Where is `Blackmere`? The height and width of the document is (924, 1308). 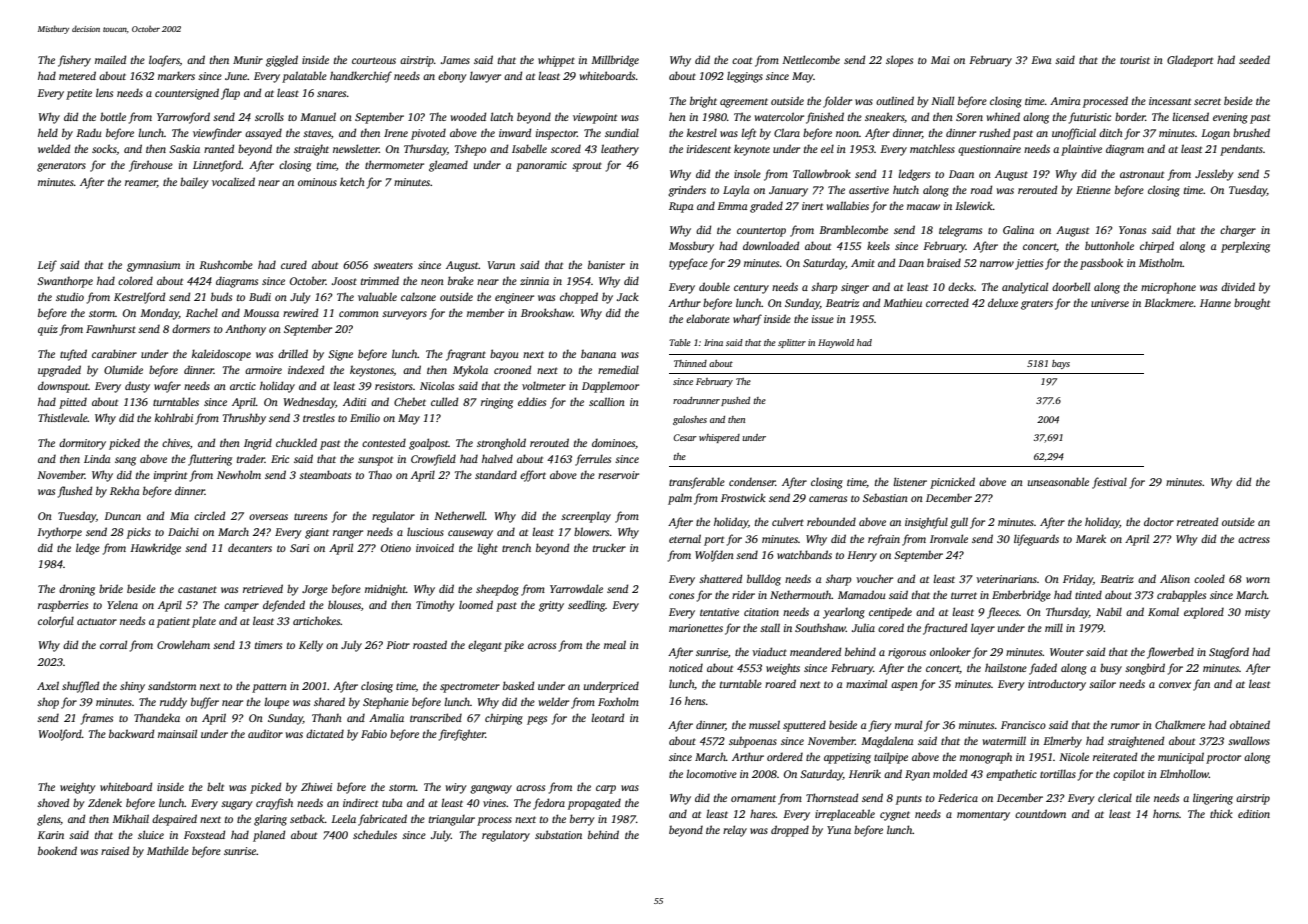 Blackmere is located at coordinates (1169, 302).
